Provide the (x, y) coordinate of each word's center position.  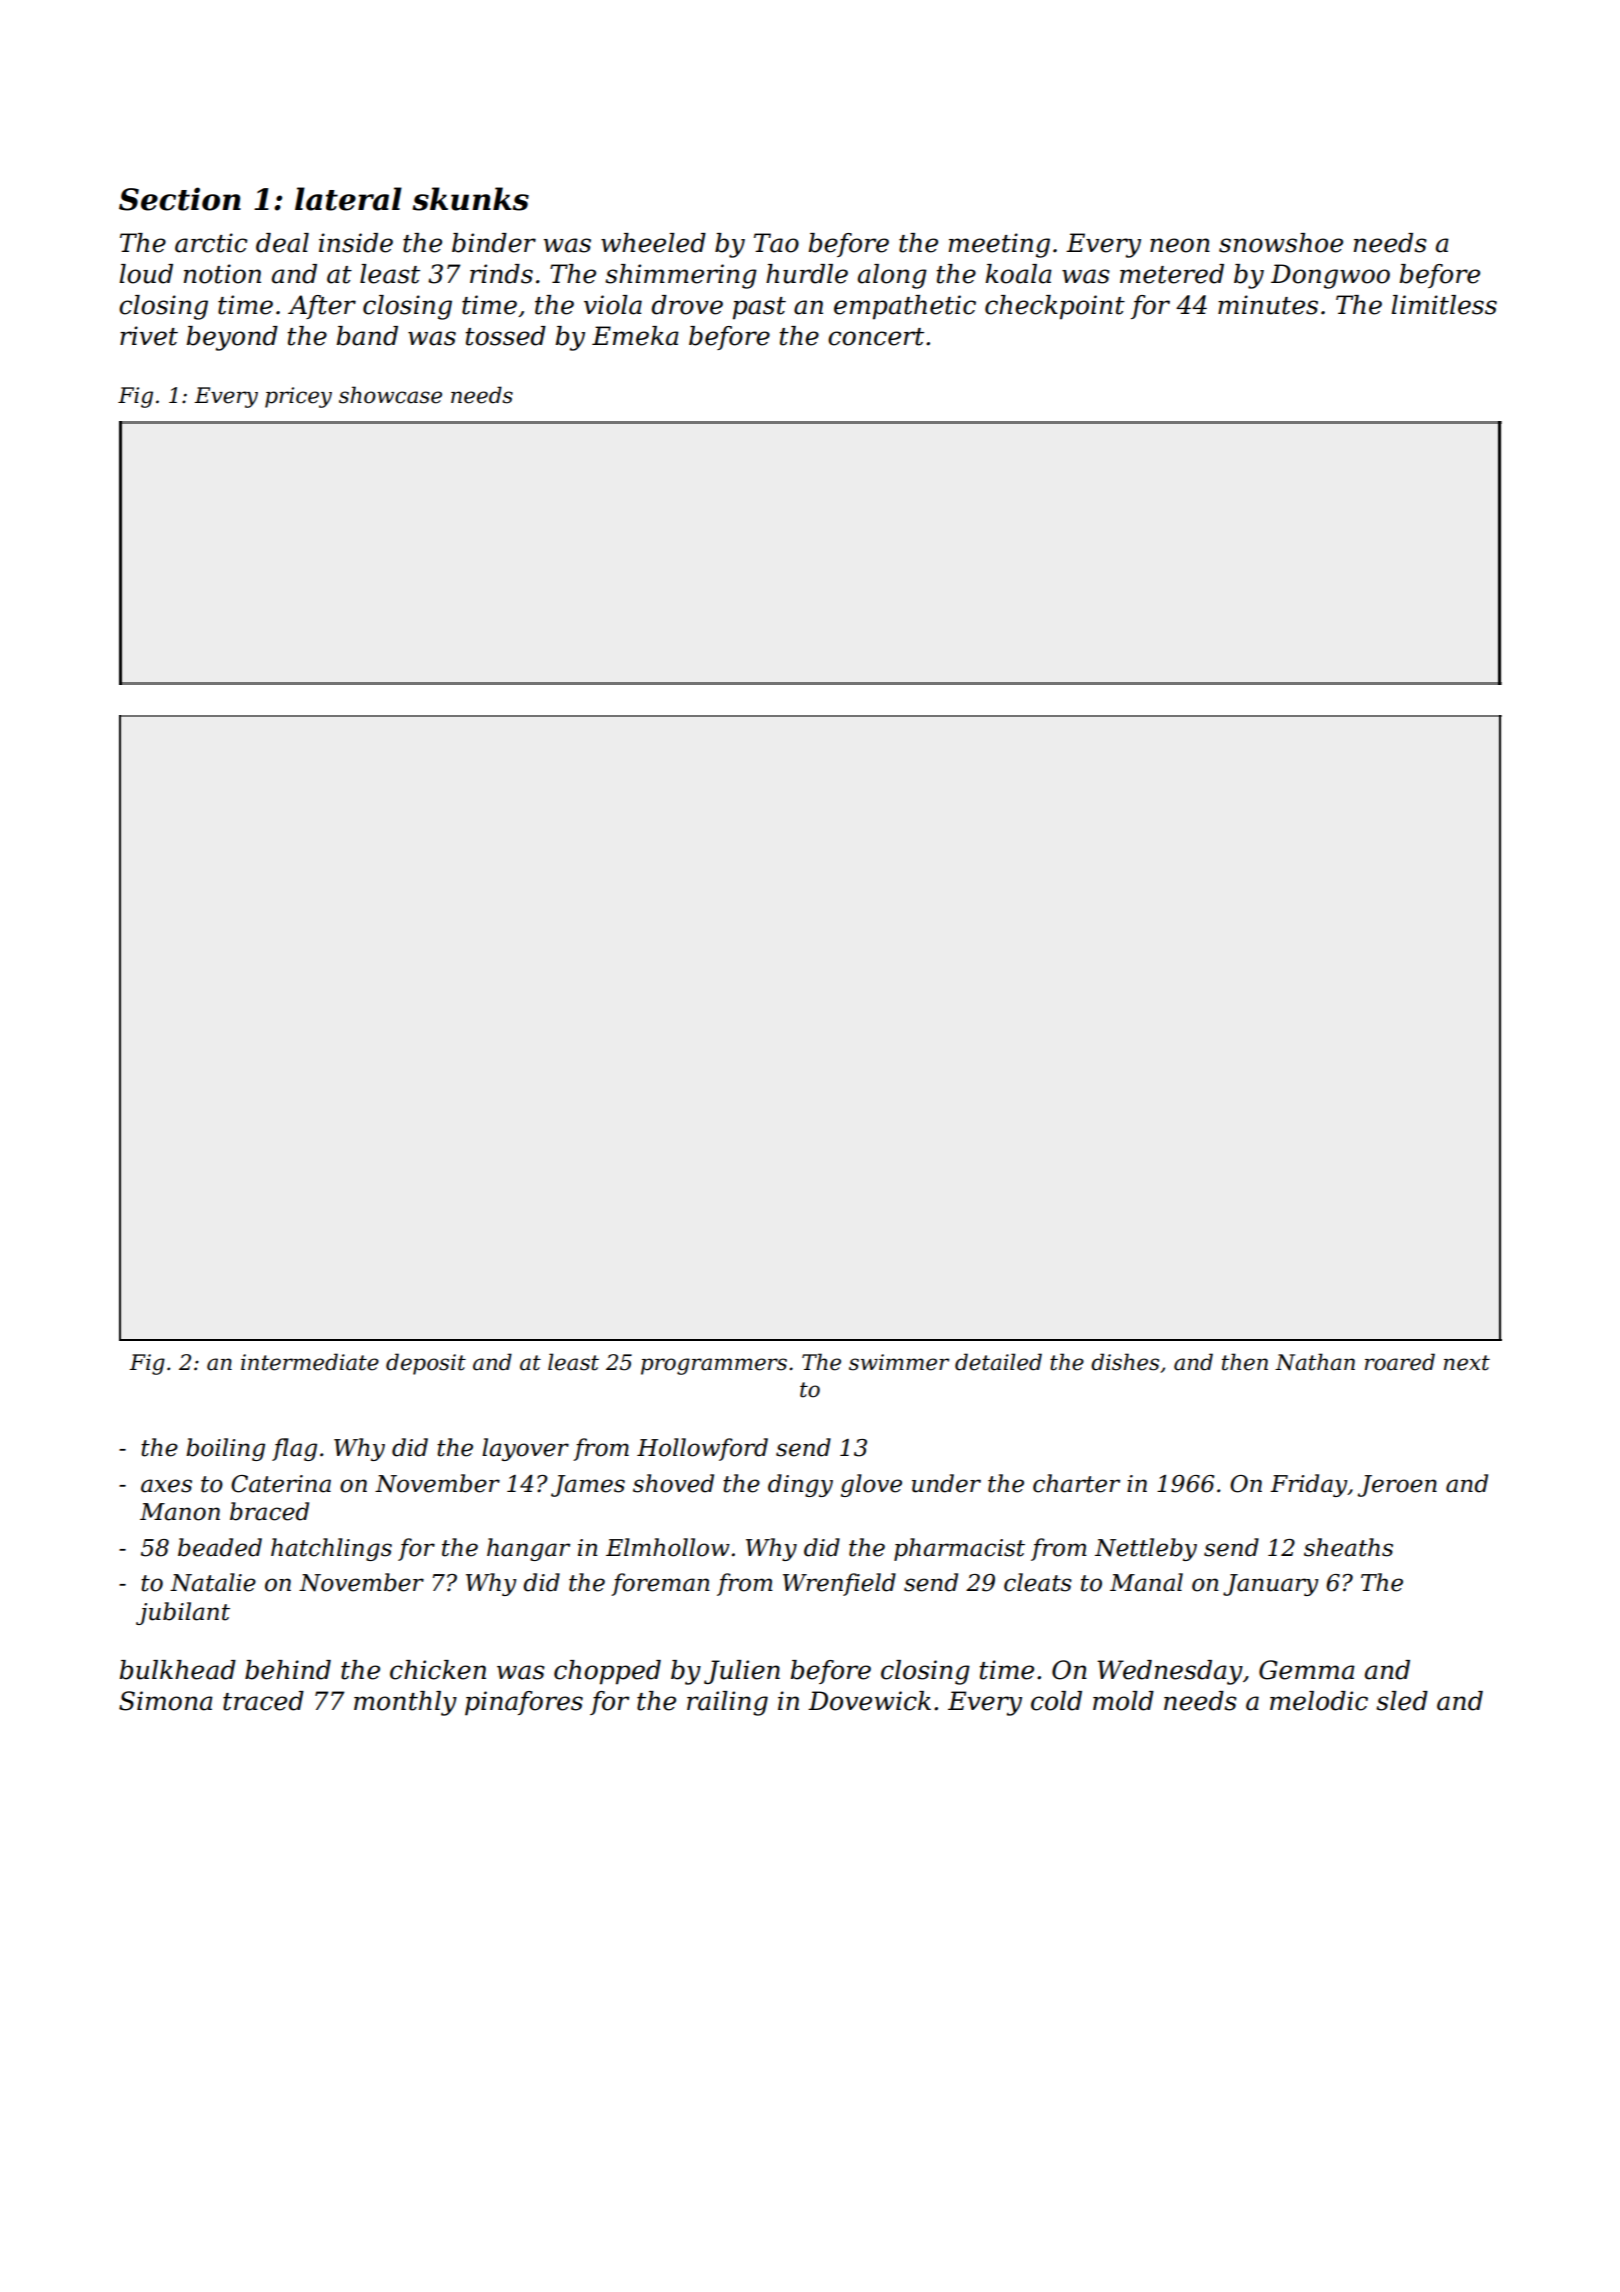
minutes (1268, 305)
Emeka (635, 336)
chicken (438, 1670)
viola (613, 305)
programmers (714, 1366)
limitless (1444, 305)
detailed (998, 1362)
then (1245, 1362)
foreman (660, 1584)
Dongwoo (1330, 276)
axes (166, 1486)
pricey (298, 397)
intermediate (310, 1362)
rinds (501, 274)
